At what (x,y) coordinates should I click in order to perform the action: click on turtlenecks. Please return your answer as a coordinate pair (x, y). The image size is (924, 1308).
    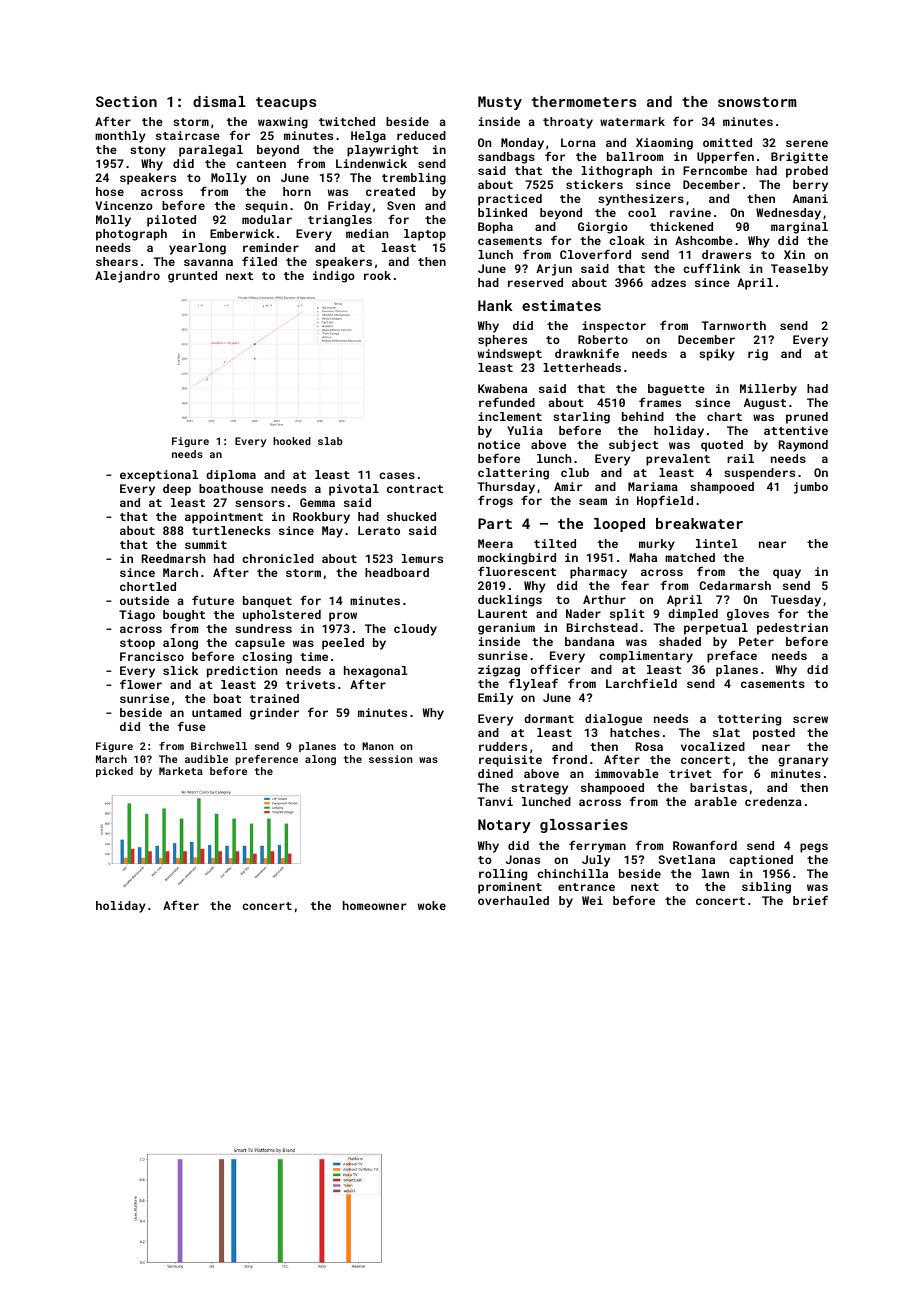
    Looking at the image, I should click on (231, 530).
